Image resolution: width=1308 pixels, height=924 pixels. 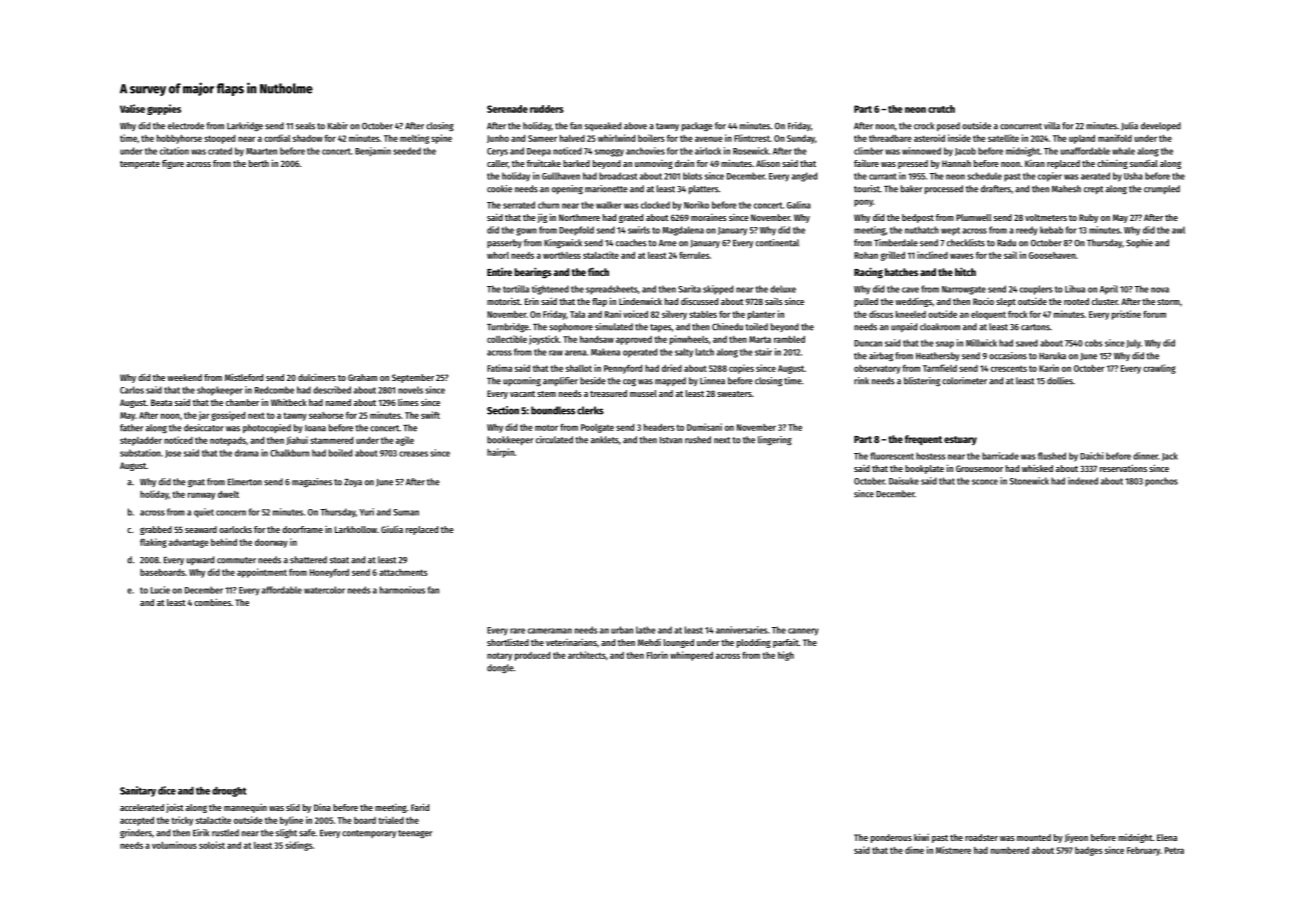 I want to click on parfait, so click(x=786, y=643).
